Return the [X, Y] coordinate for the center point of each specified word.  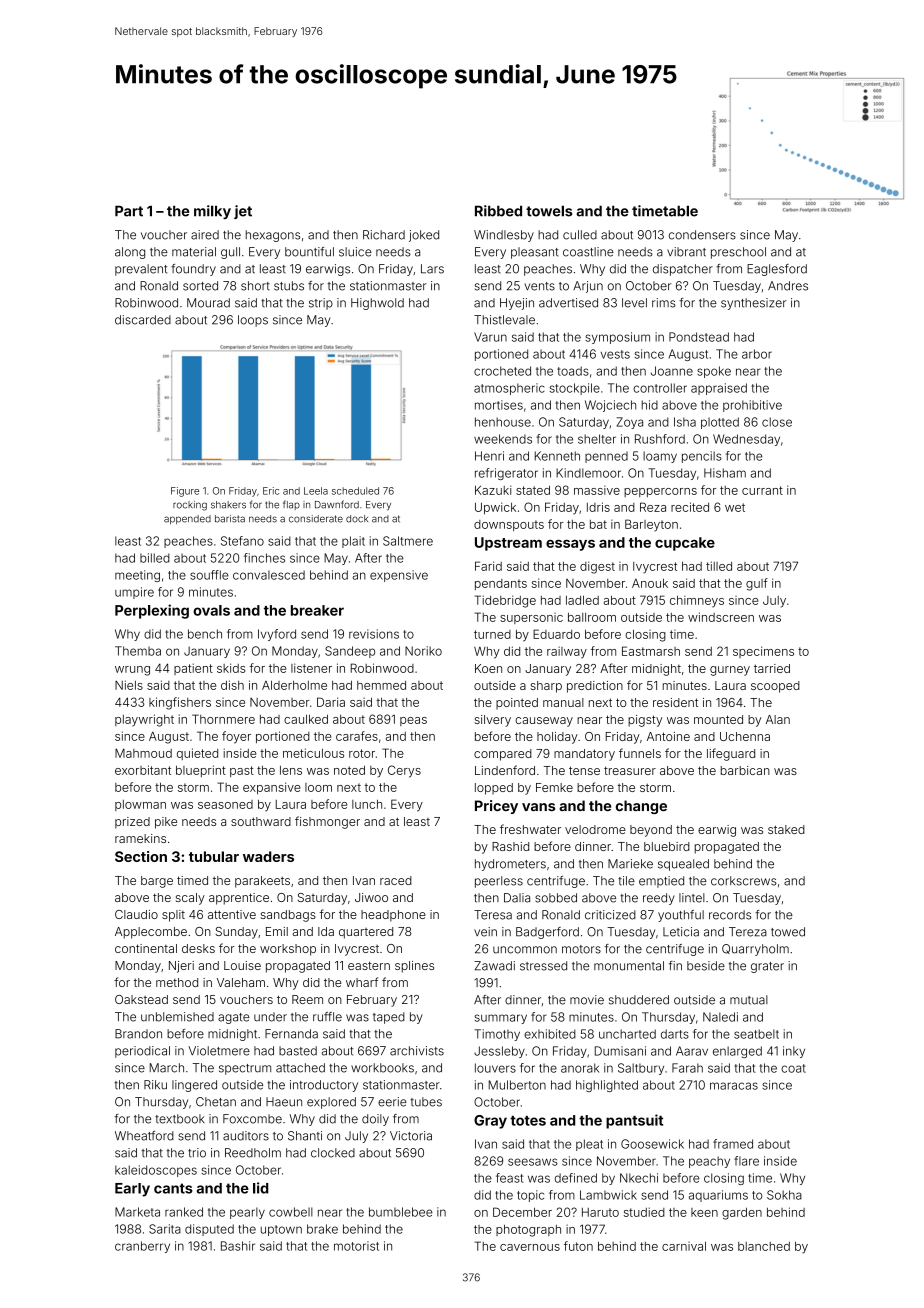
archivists [417, 1051]
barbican [745, 770]
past [242, 771]
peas [413, 721]
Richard [384, 235]
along [130, 253]
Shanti [305, 1136]
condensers [702, 235]
